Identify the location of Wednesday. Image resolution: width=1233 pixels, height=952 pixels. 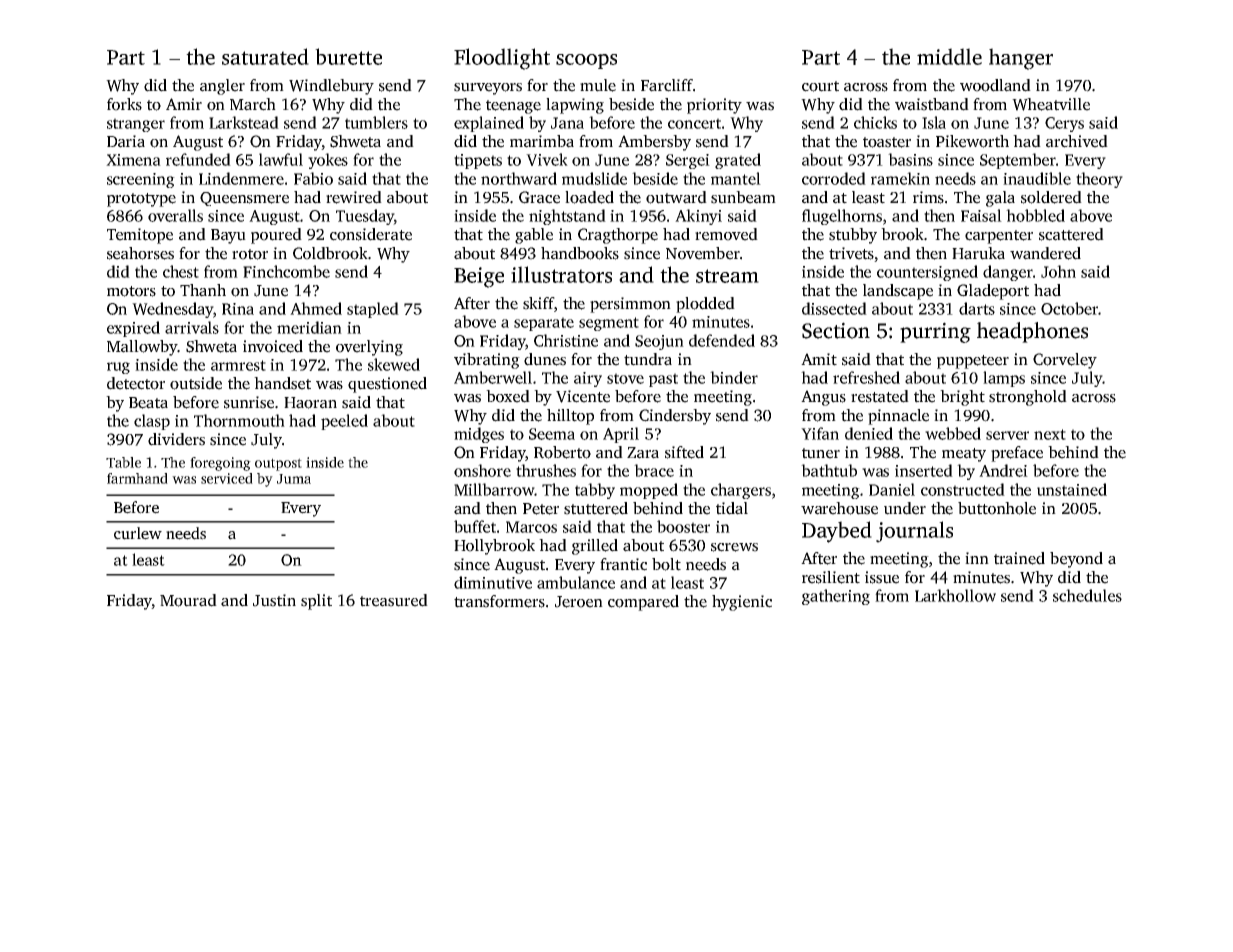
(172, 310).
